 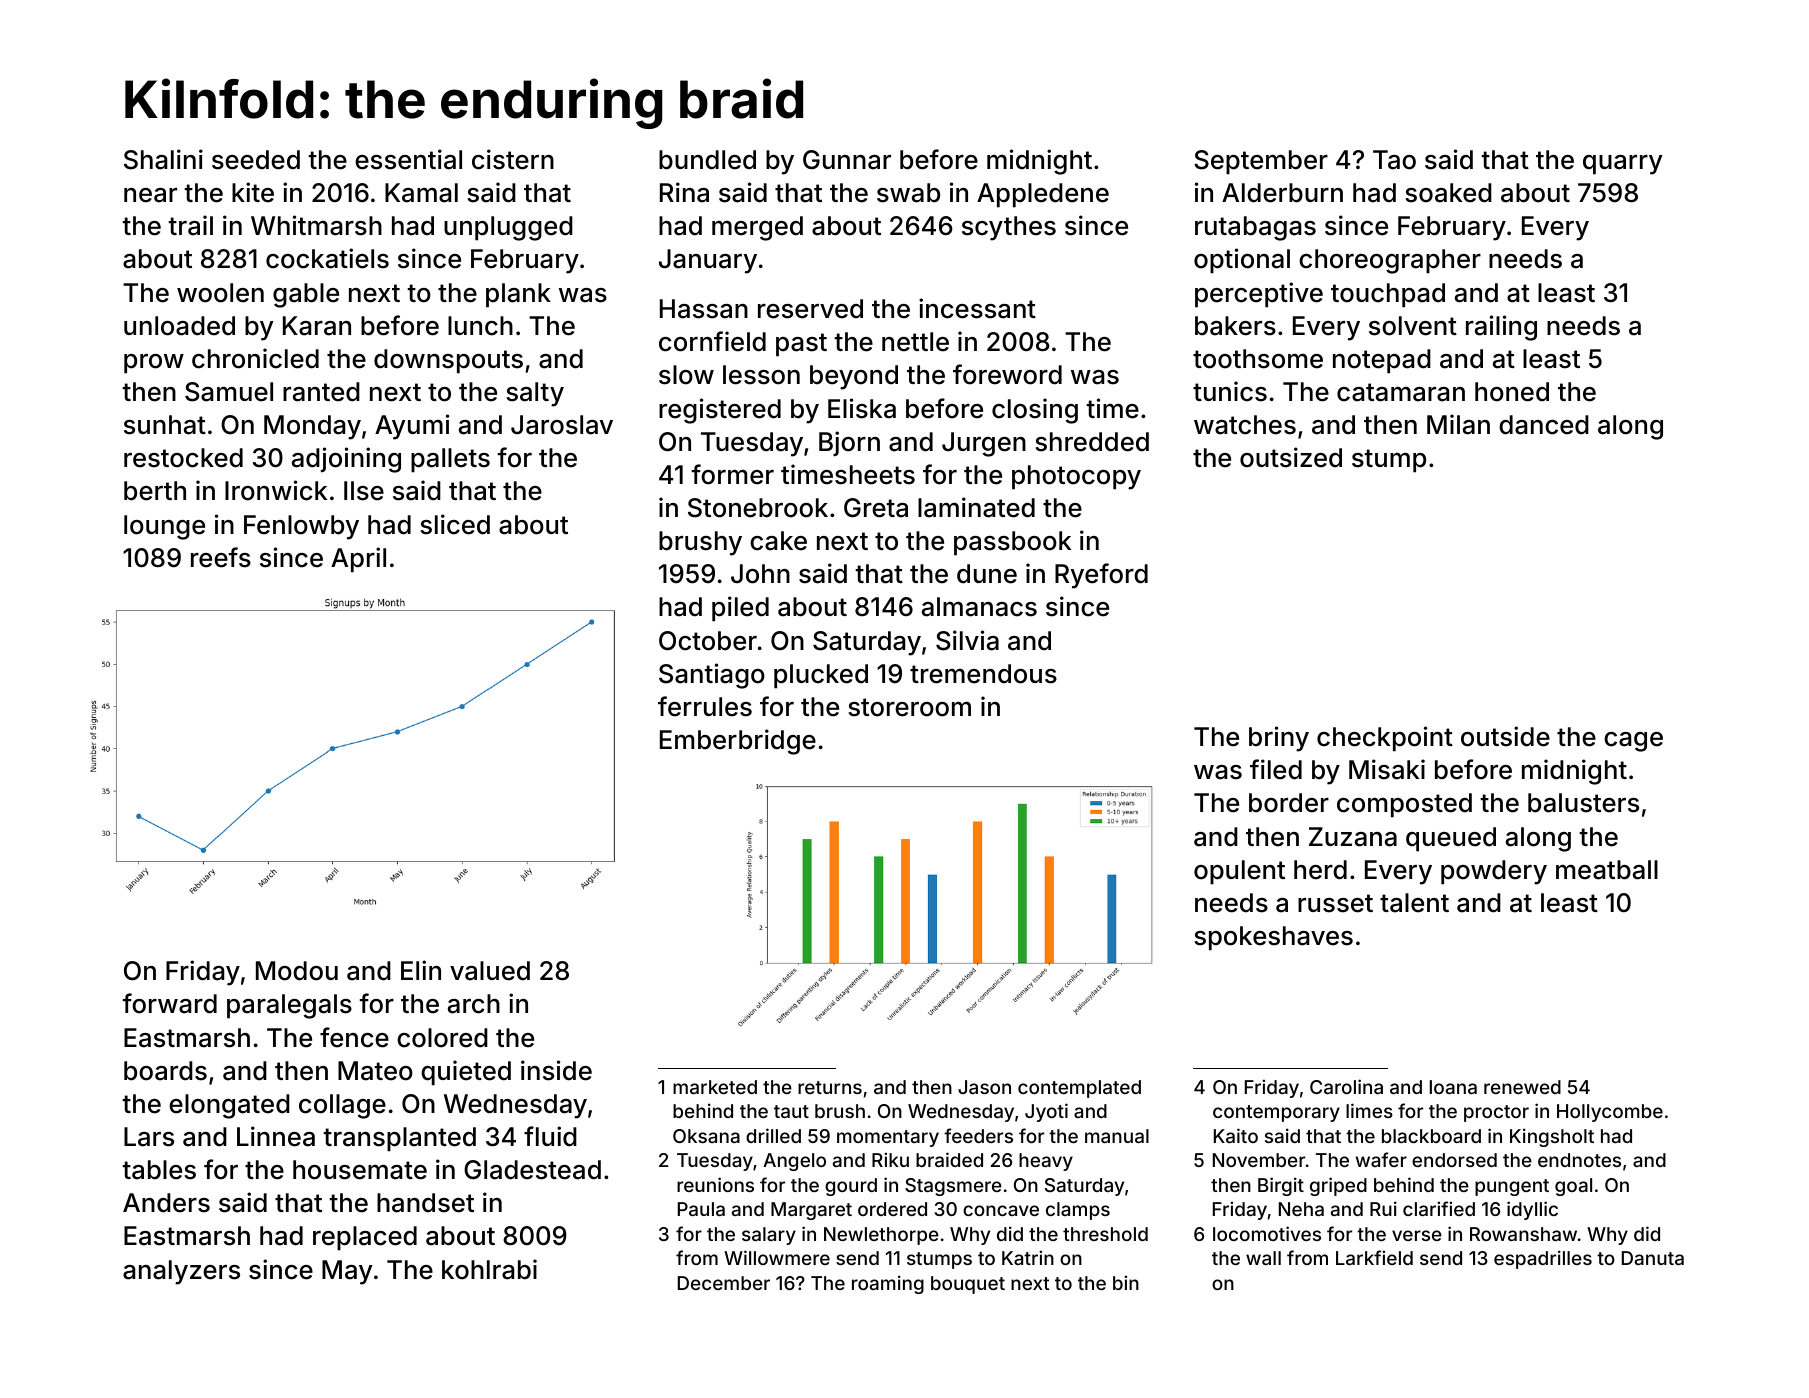 I want to click on Tao, so click(x=1394, y=160).
